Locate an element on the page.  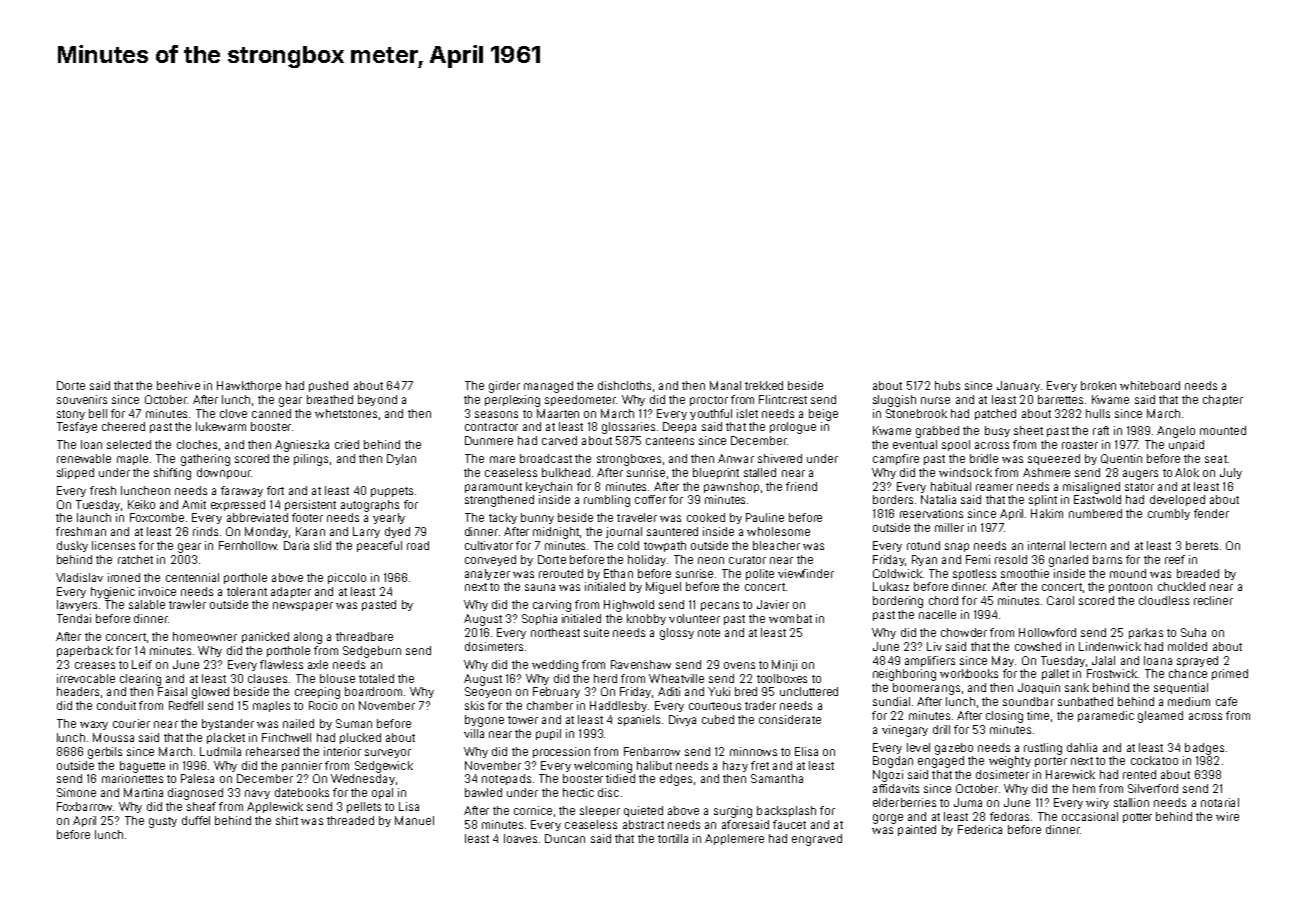
friend is located at coordinates (801, 486).
